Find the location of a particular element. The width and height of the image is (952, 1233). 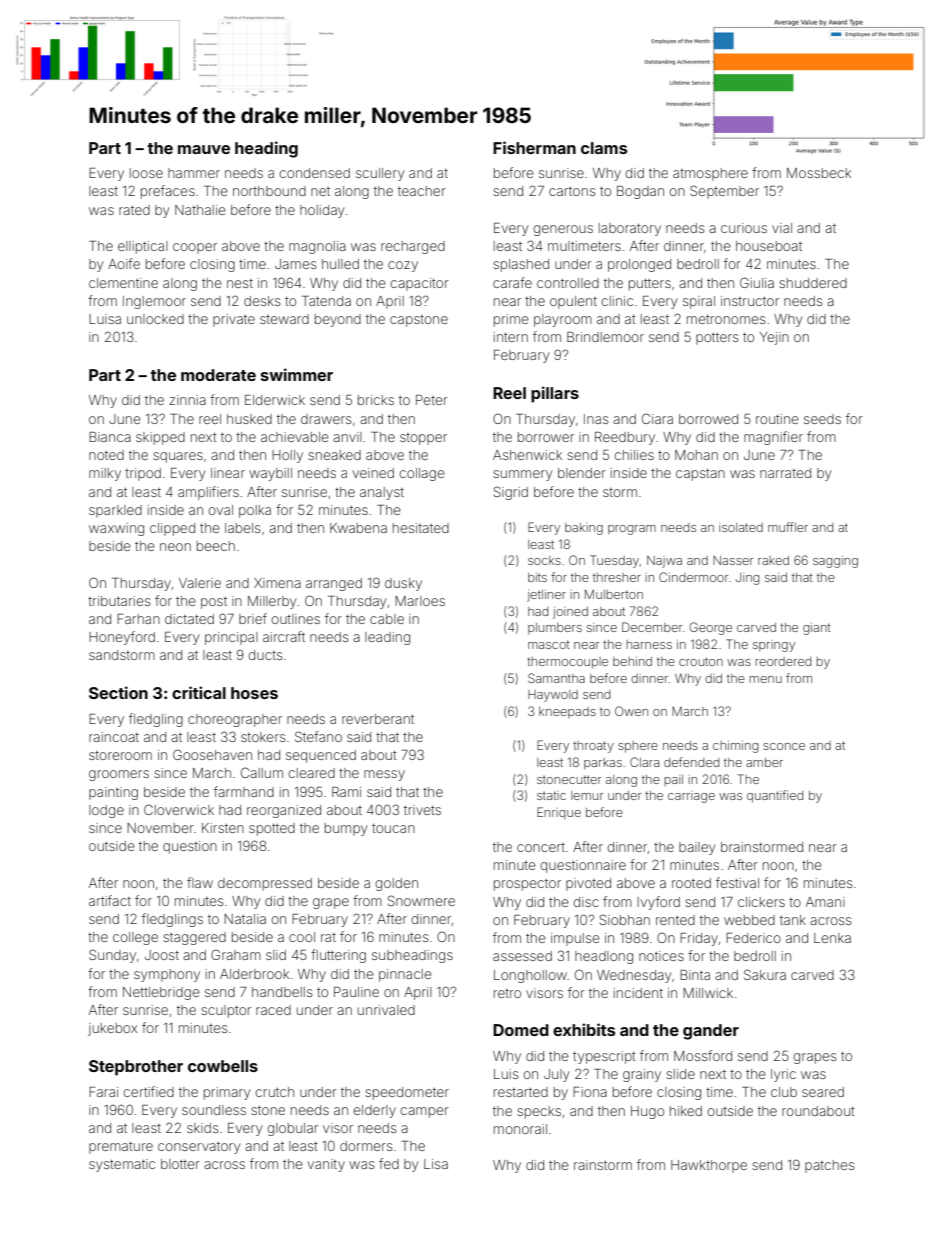

messy is located at coordinates (384, 775).
